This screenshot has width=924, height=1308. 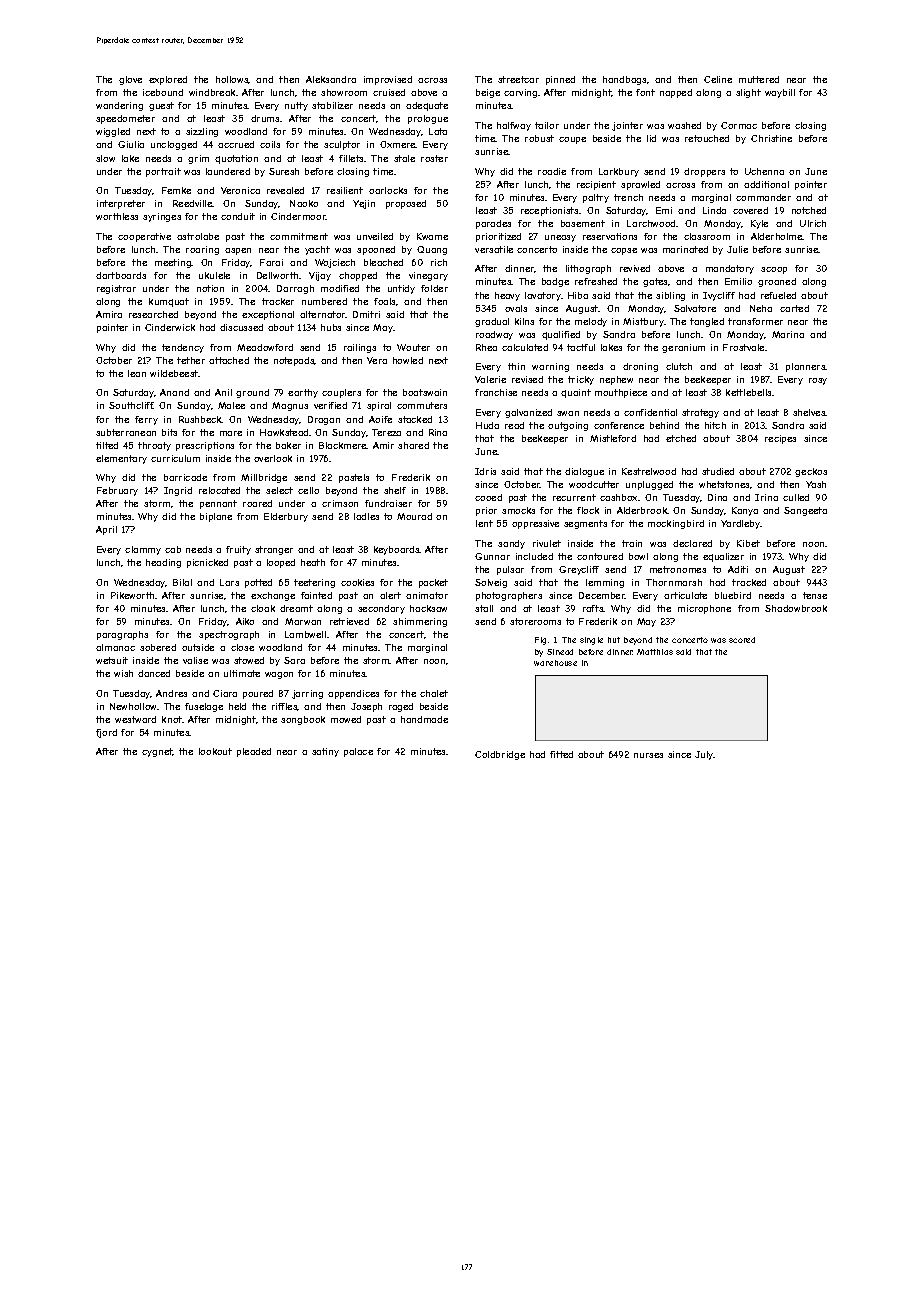 What do you see at coordinates (640, 367) in the screenshot?
I see `droning` at bounding box center [640, 367].
